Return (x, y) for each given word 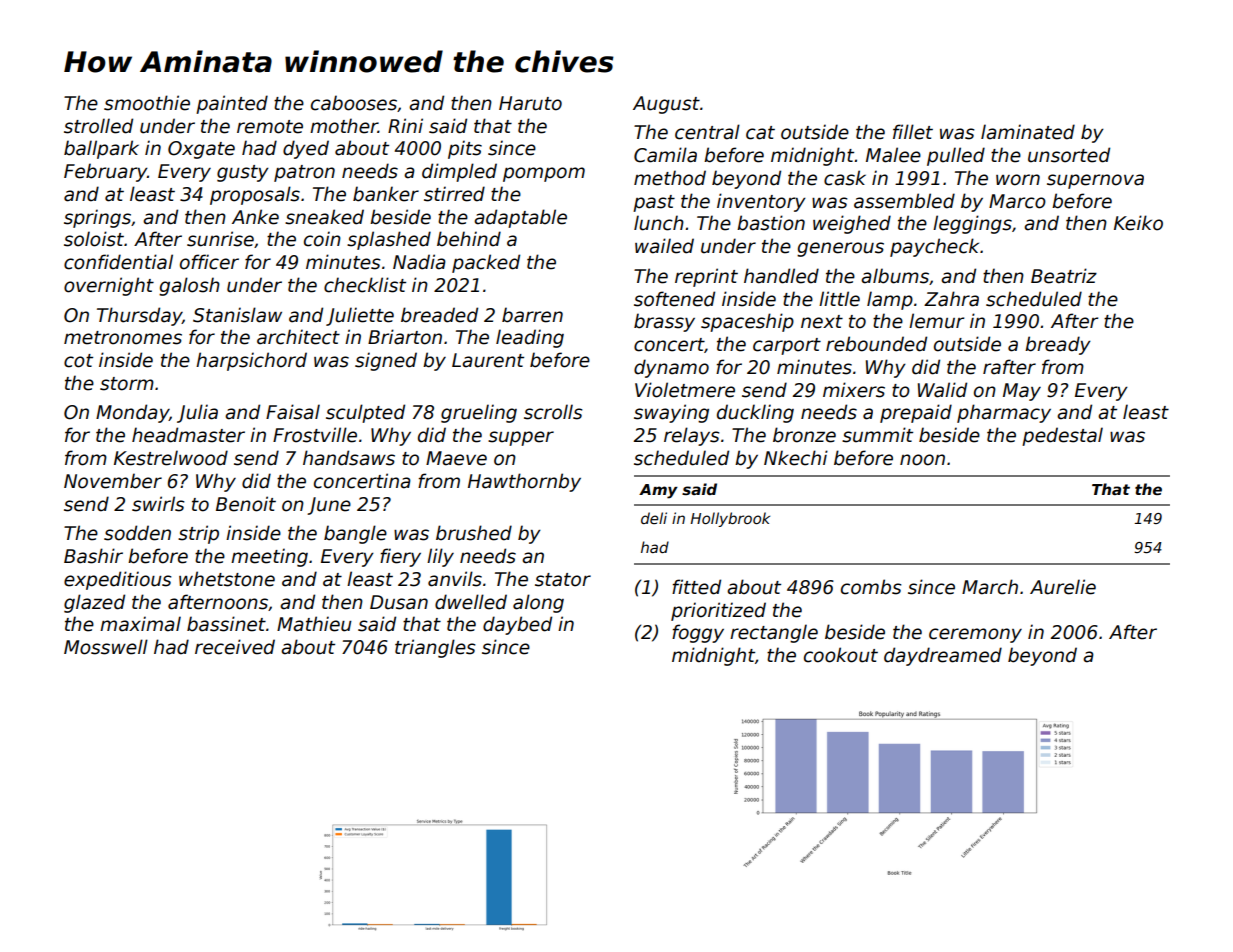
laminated (1028, 132)
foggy (698, 633)
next (822, 322)
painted (232, 104)
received (235, 647)
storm (127, 384)
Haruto (530, 103)
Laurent (488, 360)
